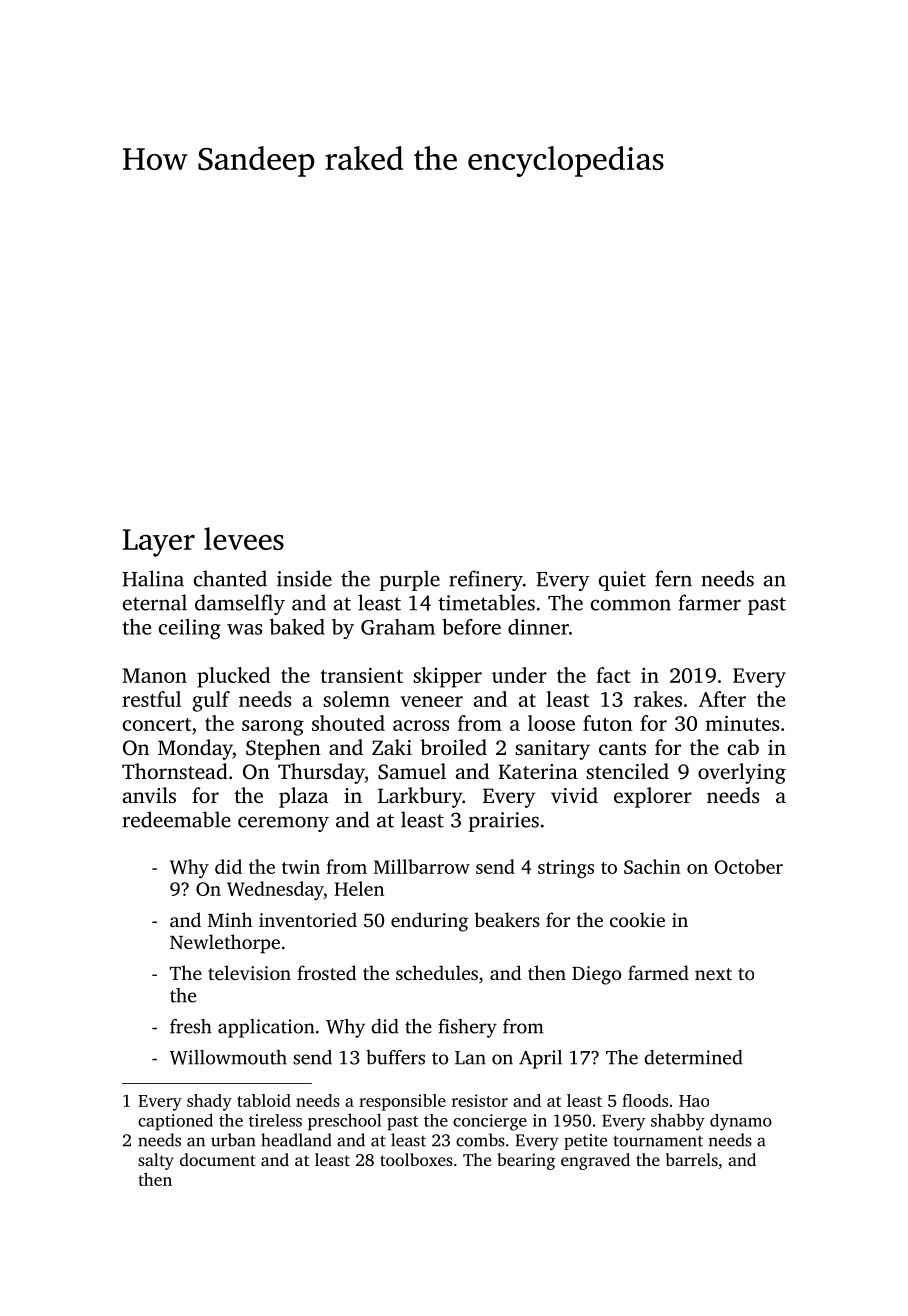  What do you see at coordinates (486, 580) in the screenshot?
I see `refinery` at bounding box center [486, 580].
